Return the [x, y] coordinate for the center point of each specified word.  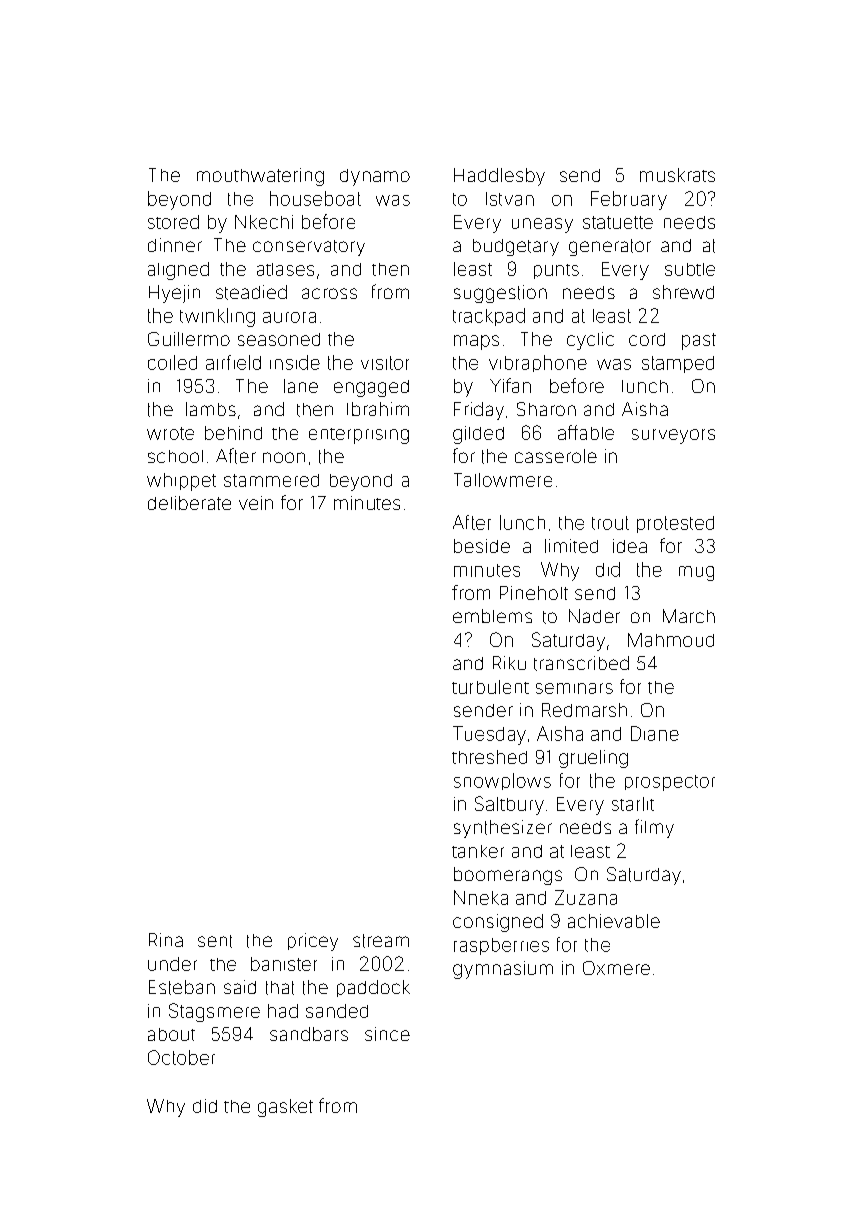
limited [571, 546]
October [181, 1057]
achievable [614, 921]
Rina [166, 940]
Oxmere [616, 968]
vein [256, 503]
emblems [492, 616]
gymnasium [503, 970]
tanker [478, 851]
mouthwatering [260, 177]
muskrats [677, 175]
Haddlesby [499, 177]
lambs [211, 409]
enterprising [359, 436]
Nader [594, 616]
